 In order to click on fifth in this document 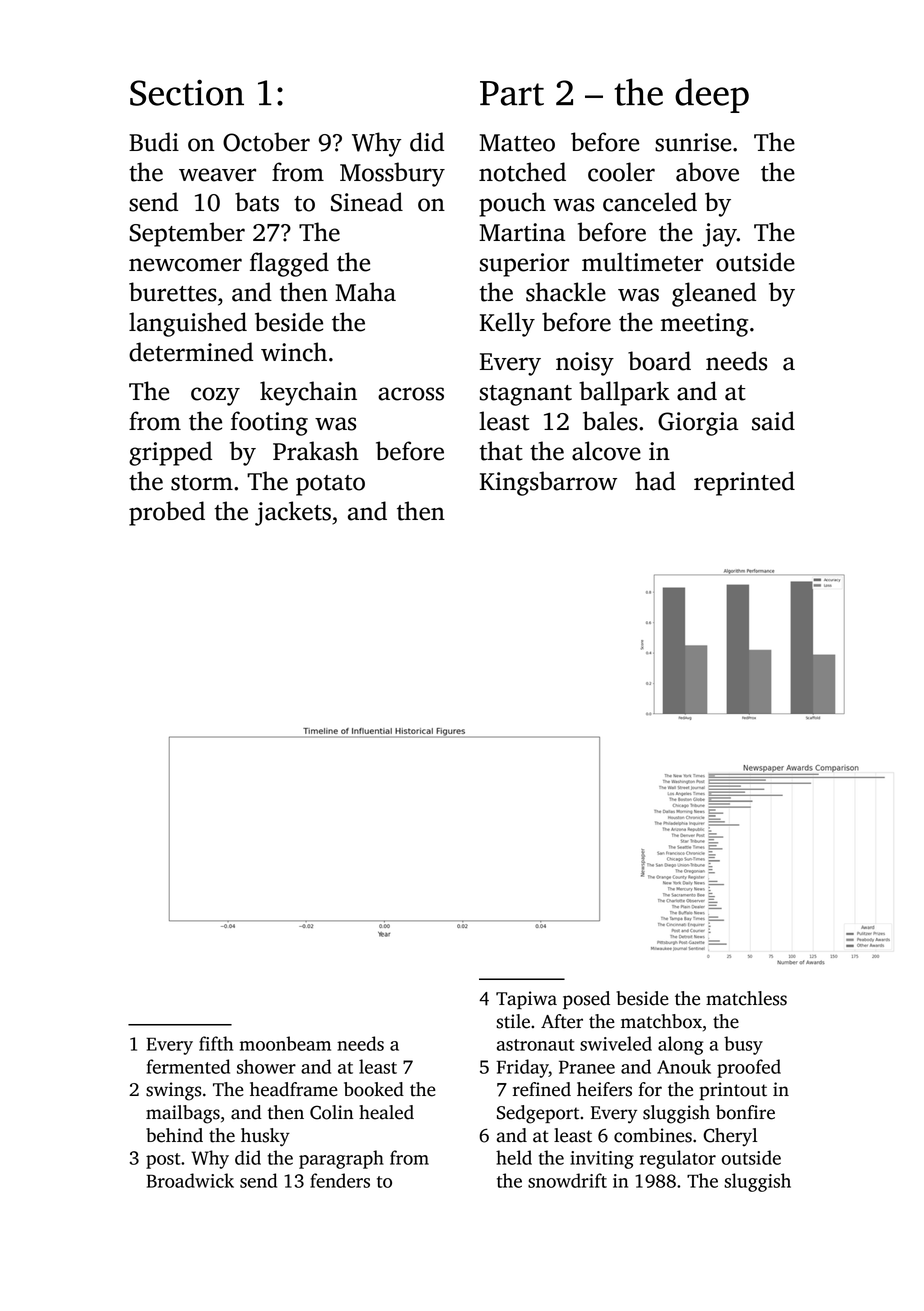, I will do `click(216, 1043)`.
